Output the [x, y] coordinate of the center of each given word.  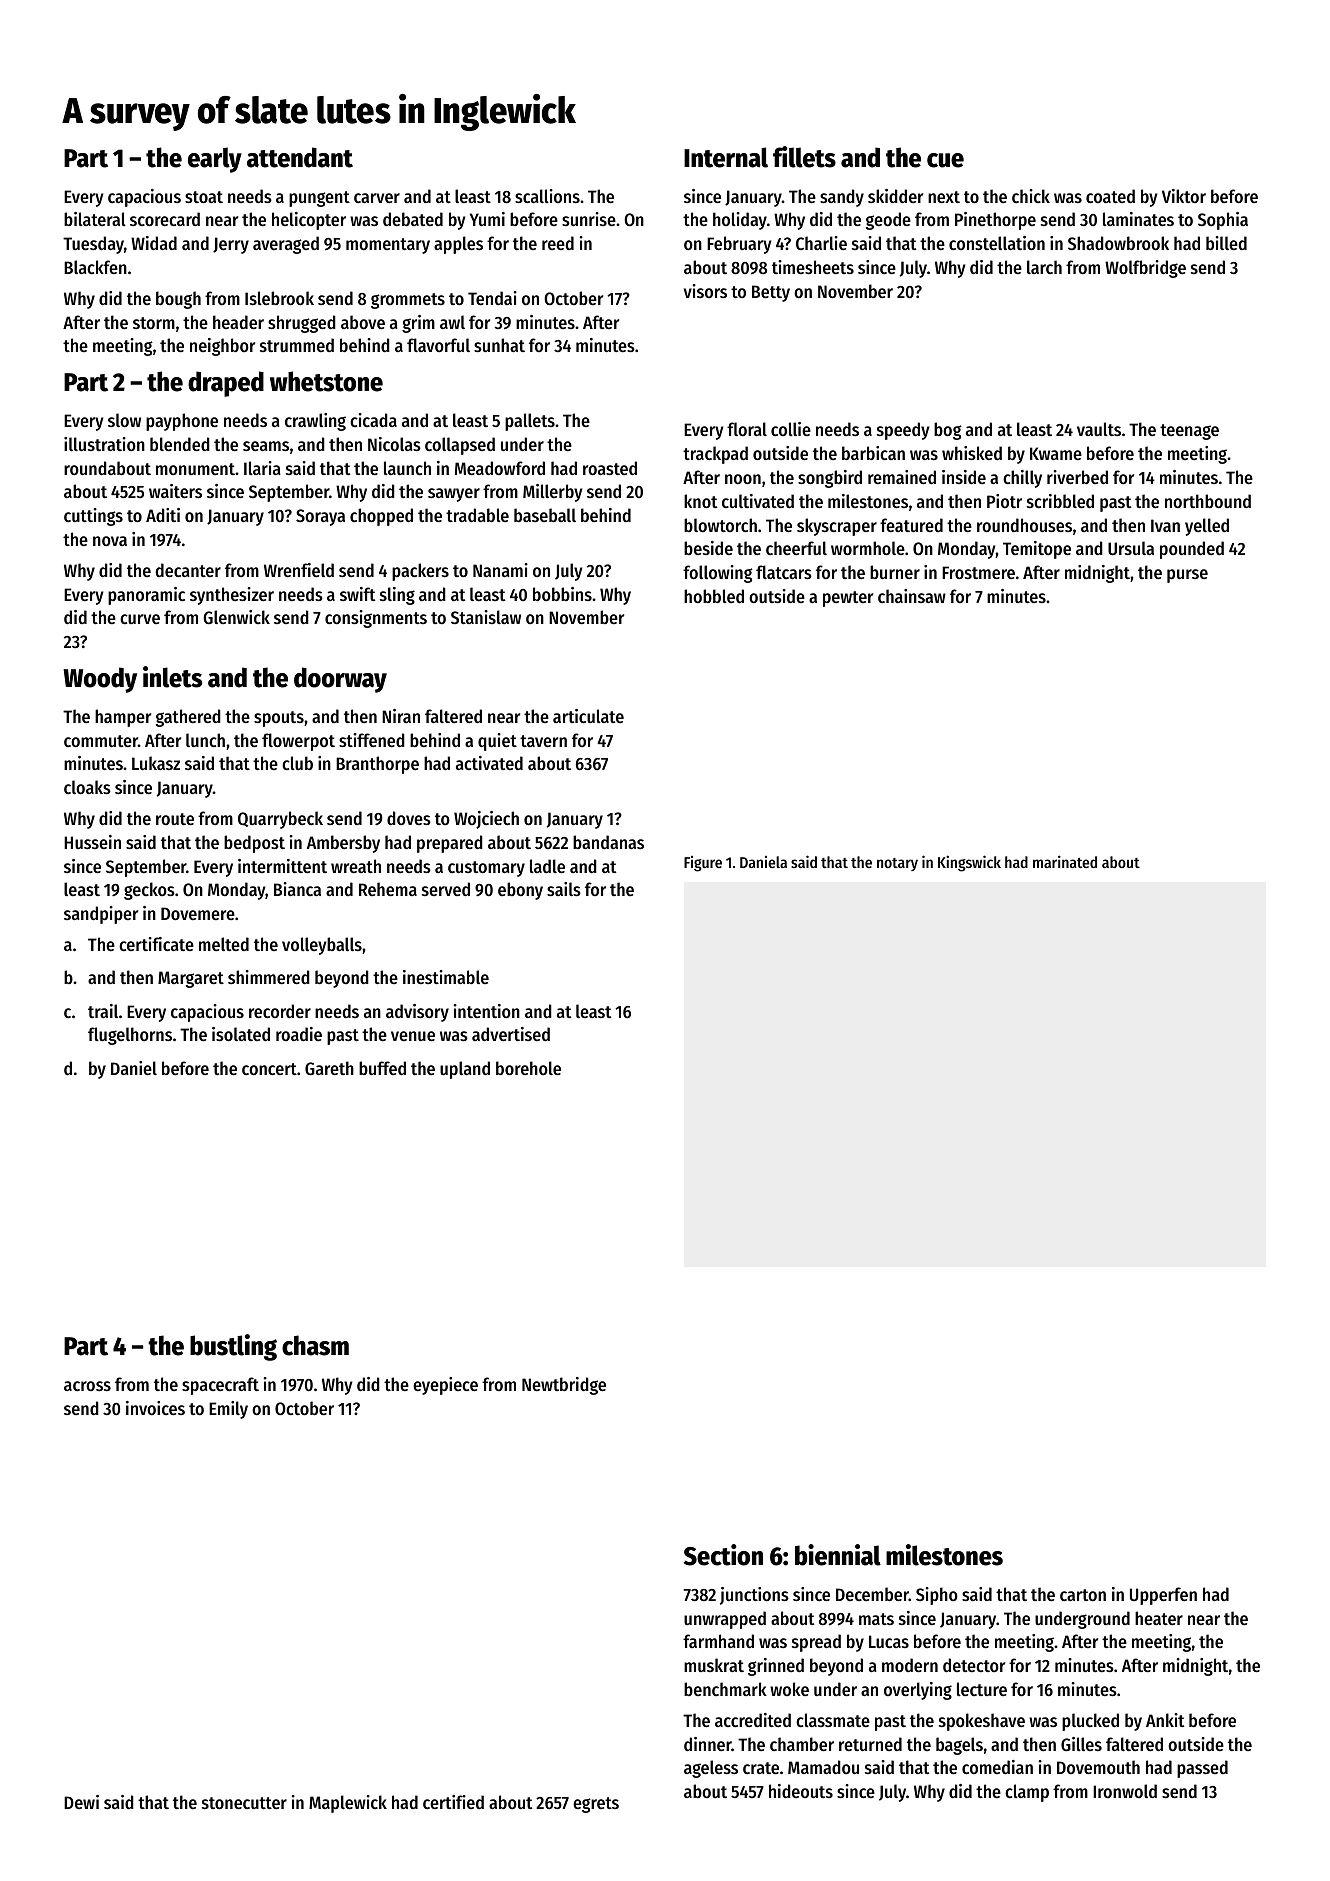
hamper [123, 718]
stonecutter [244, 1803]
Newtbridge [564, 1386]
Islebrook [279, 298]
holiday [740, 221]
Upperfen [1163, 1596]
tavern [543, 741]
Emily [228, 1410]
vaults [1099, 429]
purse [1187, 576]
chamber [802, 1744]
